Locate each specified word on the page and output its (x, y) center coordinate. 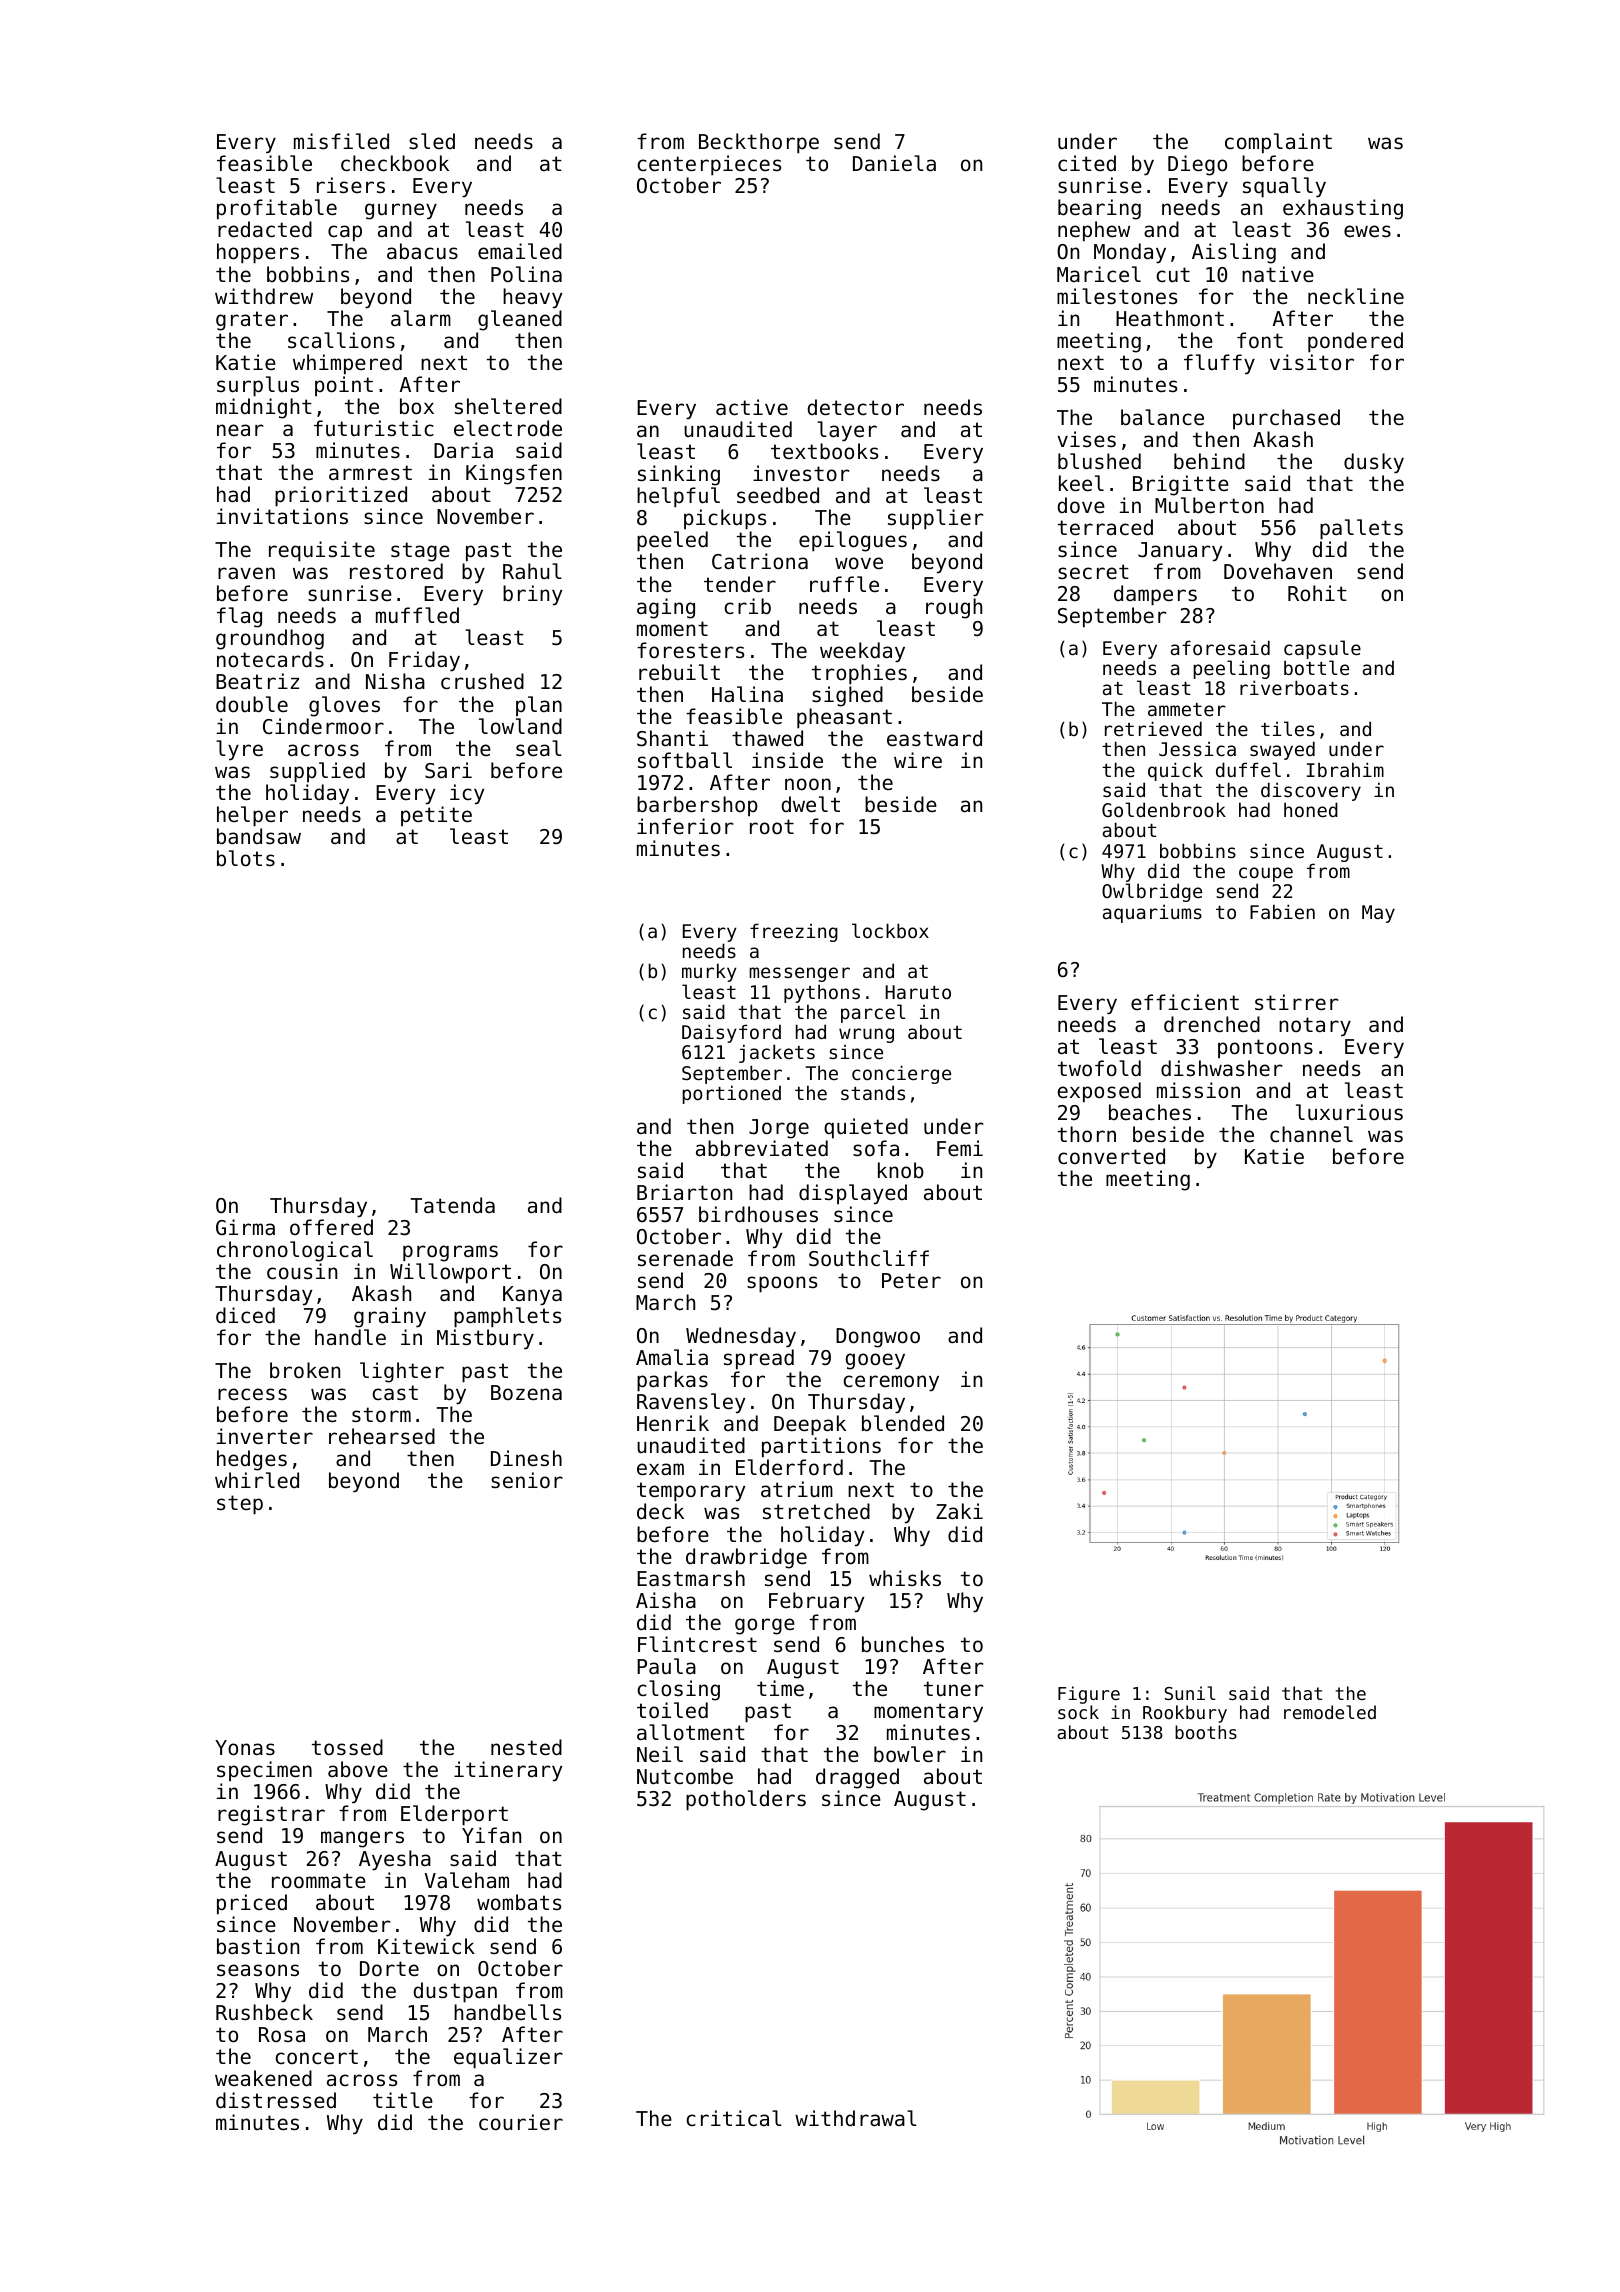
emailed (520, 251)
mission (1198, 1090)
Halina (747, 694)
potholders (746, 1800)
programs (450, 1253)
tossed (347, 1747)
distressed (276, 2100)
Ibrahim (1345, 769)
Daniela (894, 163)
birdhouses (758, 1214)
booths (1206, 1732)
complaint (1278, 143)
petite (436, 816)
